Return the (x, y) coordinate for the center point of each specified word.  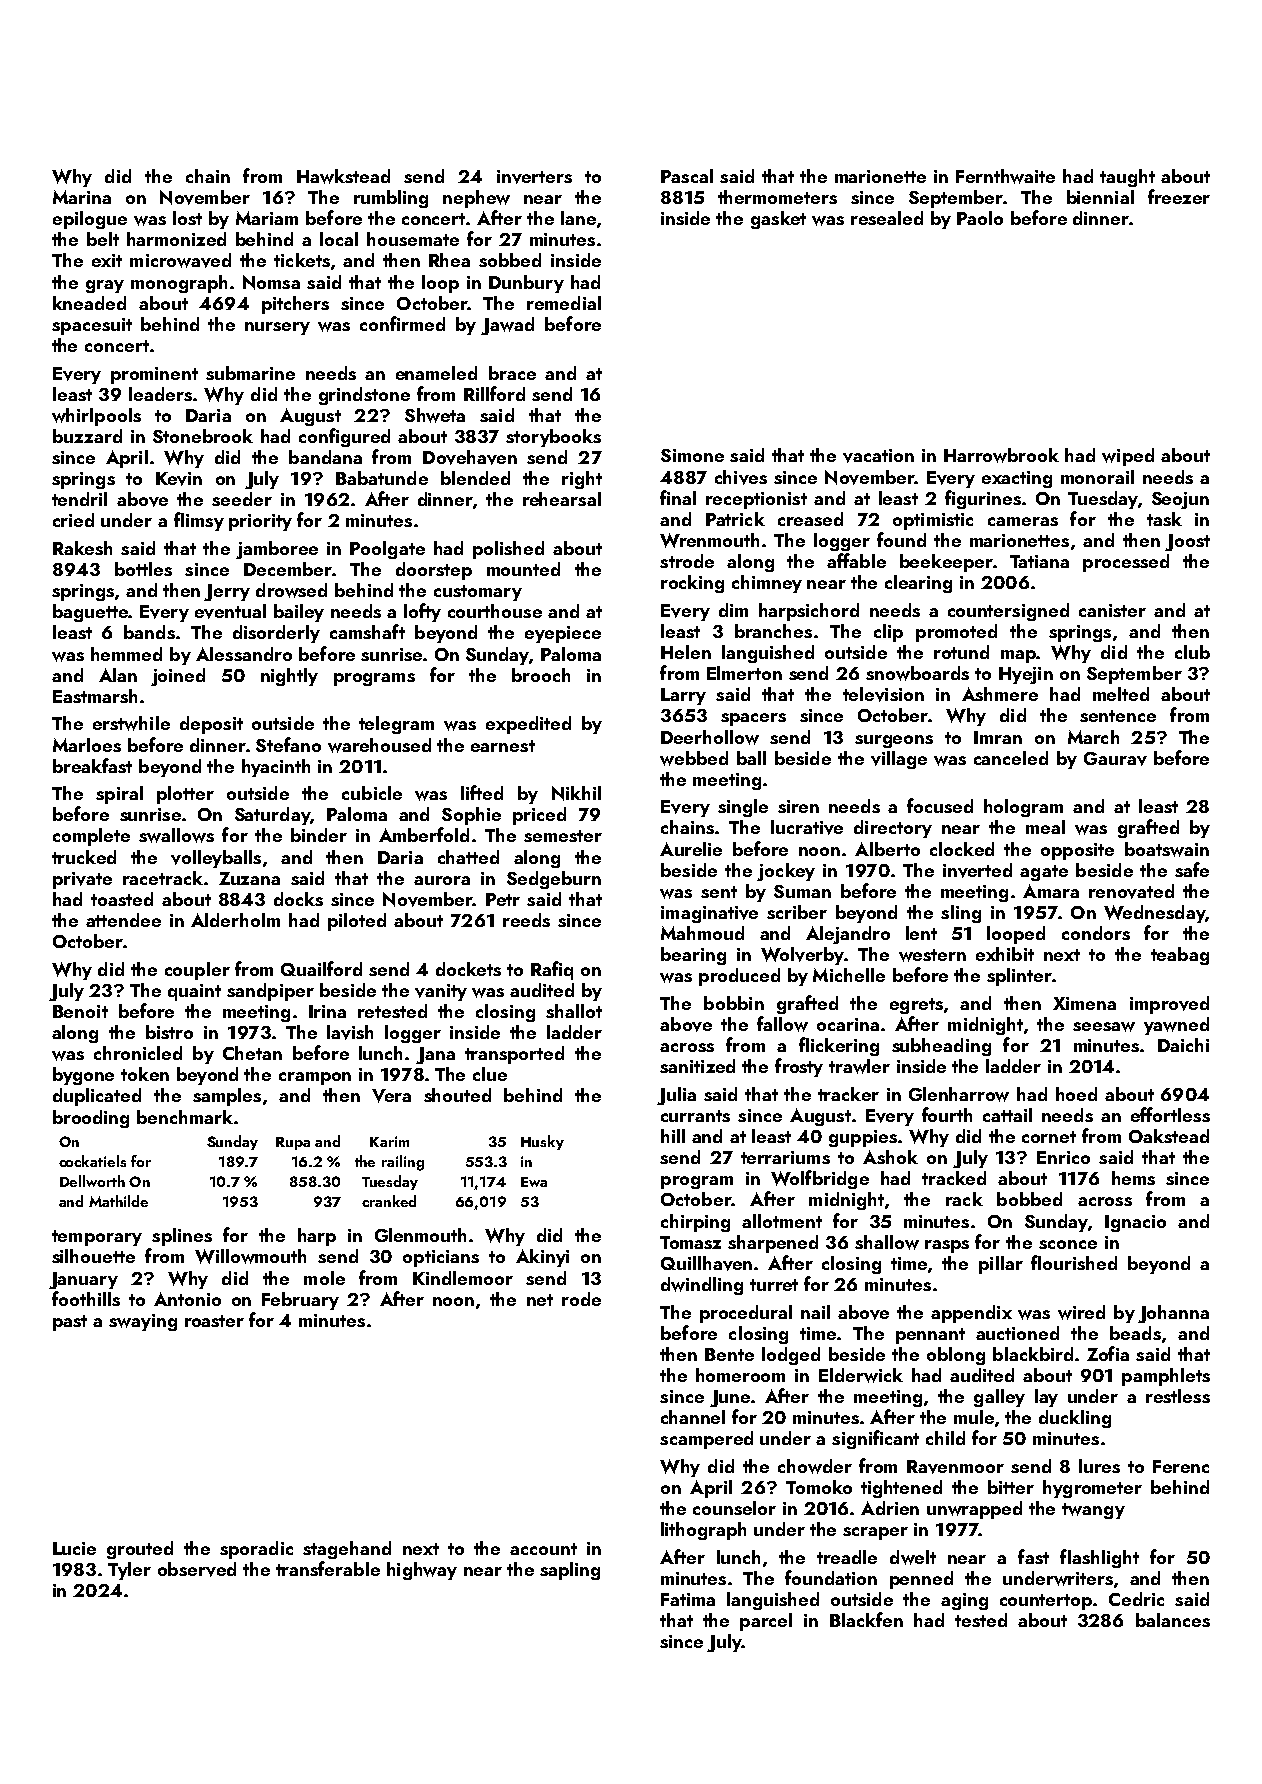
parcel (766, 1622)
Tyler (129, 1571)
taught (1127, 178)
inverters (534, 177)
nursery (277, 328)
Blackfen (866, 1619)
